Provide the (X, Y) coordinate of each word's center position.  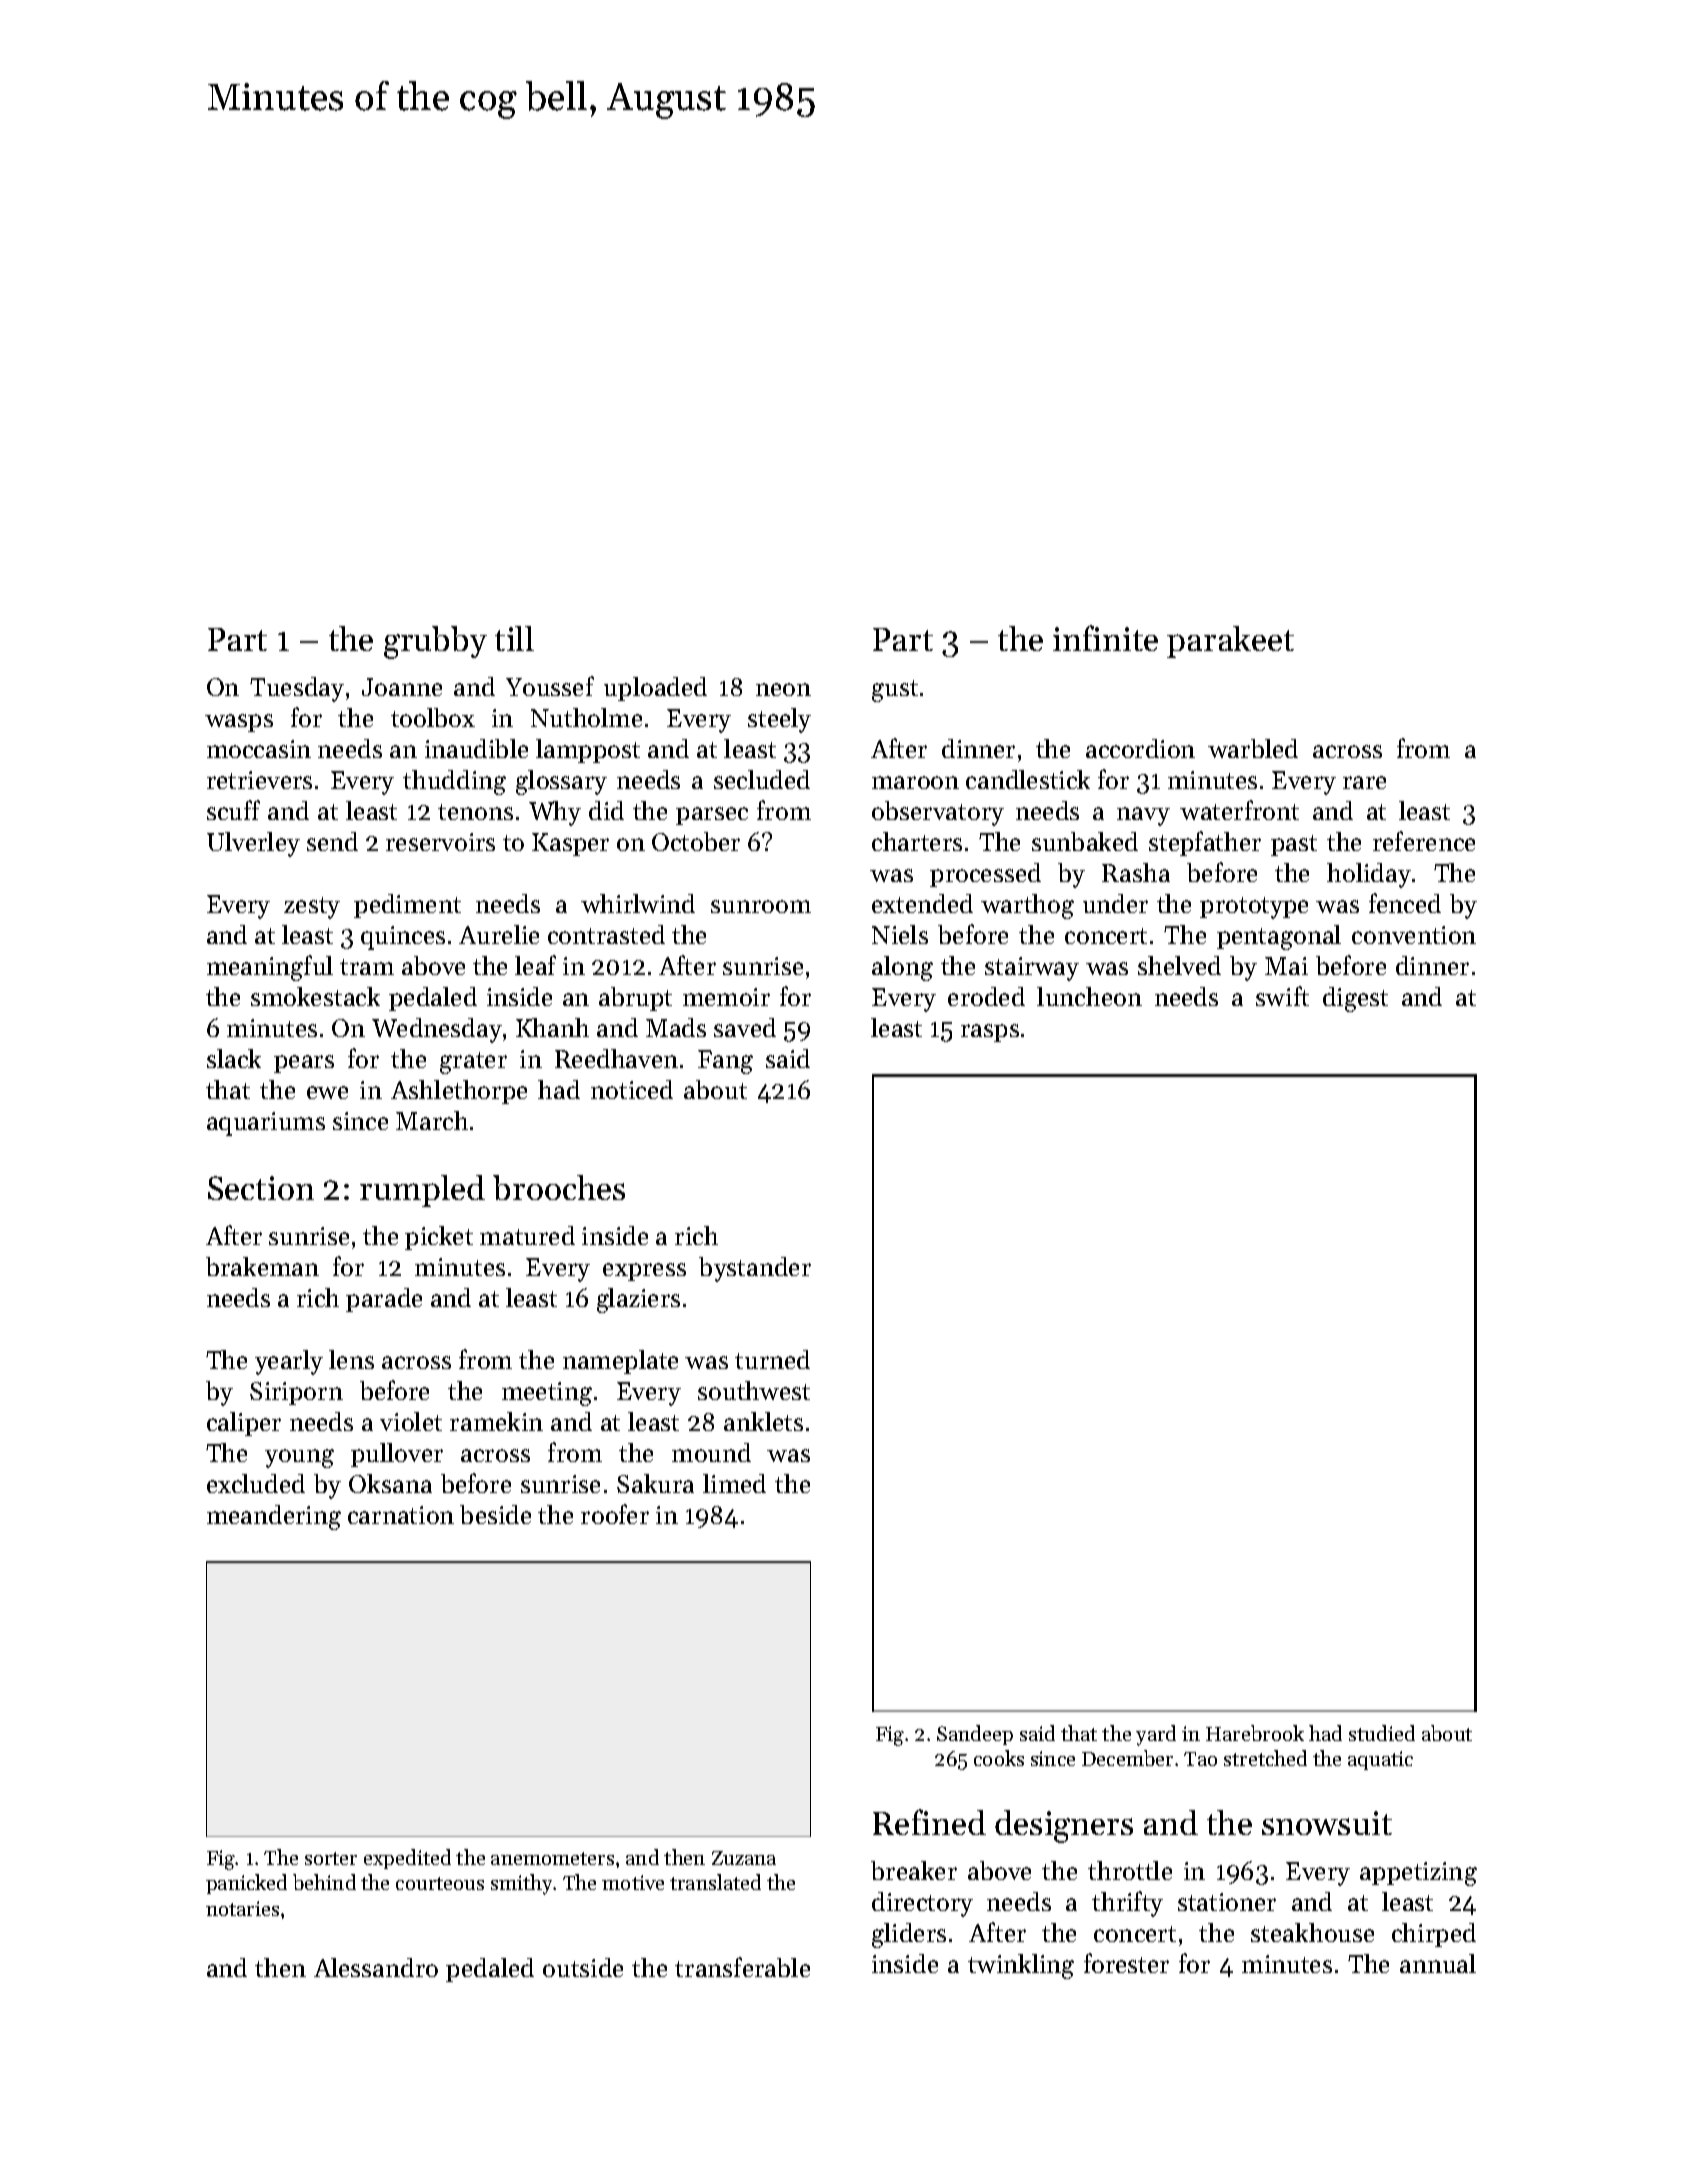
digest (1355, 999)
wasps (239, 723)
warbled (1253, 748)
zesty (312, 908)
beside (495, 1514)
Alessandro (376, 1967)
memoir (726, 997)
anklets (763, 1421)
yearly (289, 1362)
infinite (1105, 638)
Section (261, 1188)
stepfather (1205, 843)
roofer (615, 1514)
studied (1382, 1733)
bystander (755, 1269)
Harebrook (1255, 1733)
